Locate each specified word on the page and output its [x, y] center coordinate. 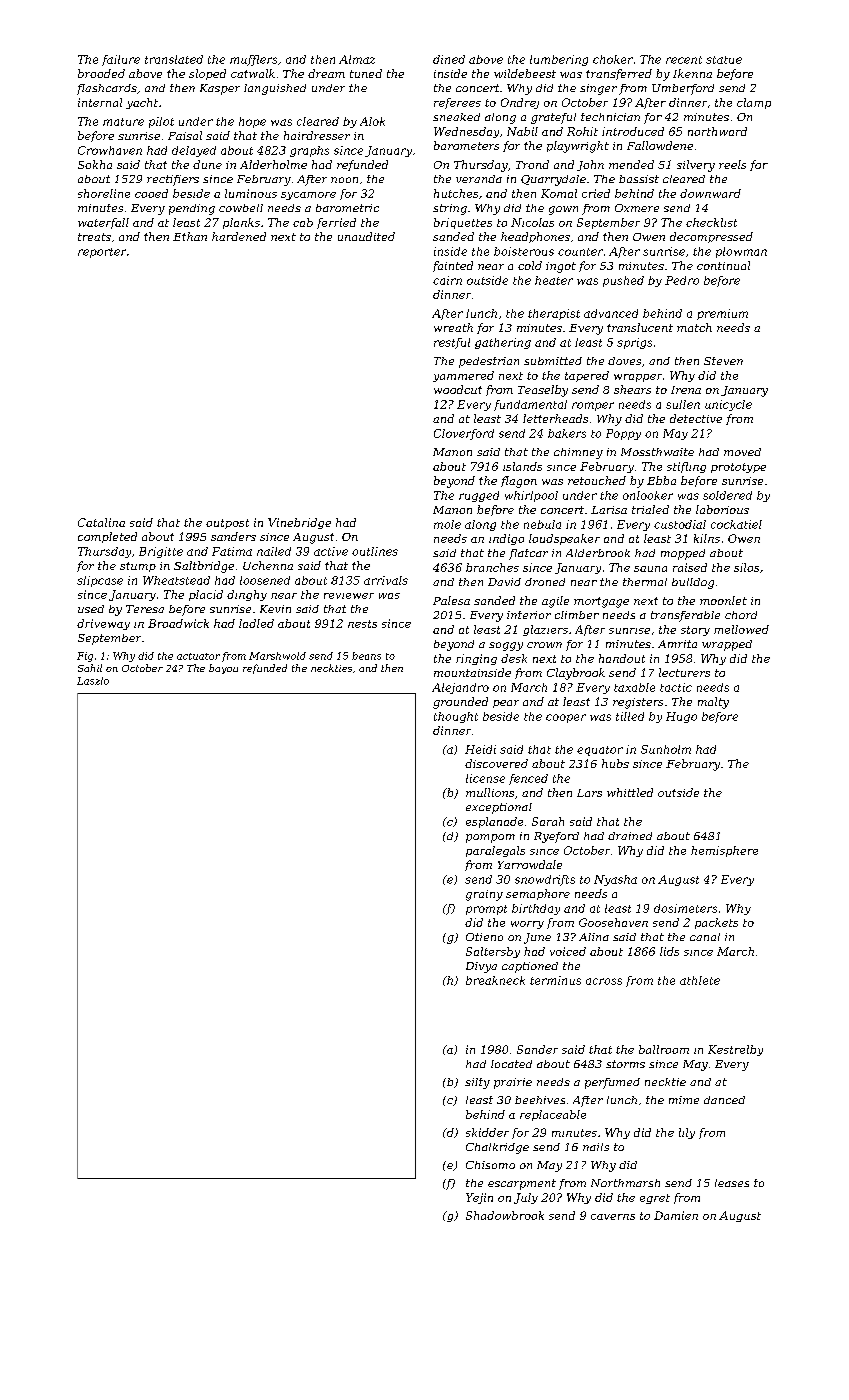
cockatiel [736, 524]
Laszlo [93, 681]
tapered [587, 376]
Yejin [479, 1198]
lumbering [559, 60]
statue [724, 60]
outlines [375, 551]
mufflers [253, 60]
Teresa [145, 609]
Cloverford [464, 434]
